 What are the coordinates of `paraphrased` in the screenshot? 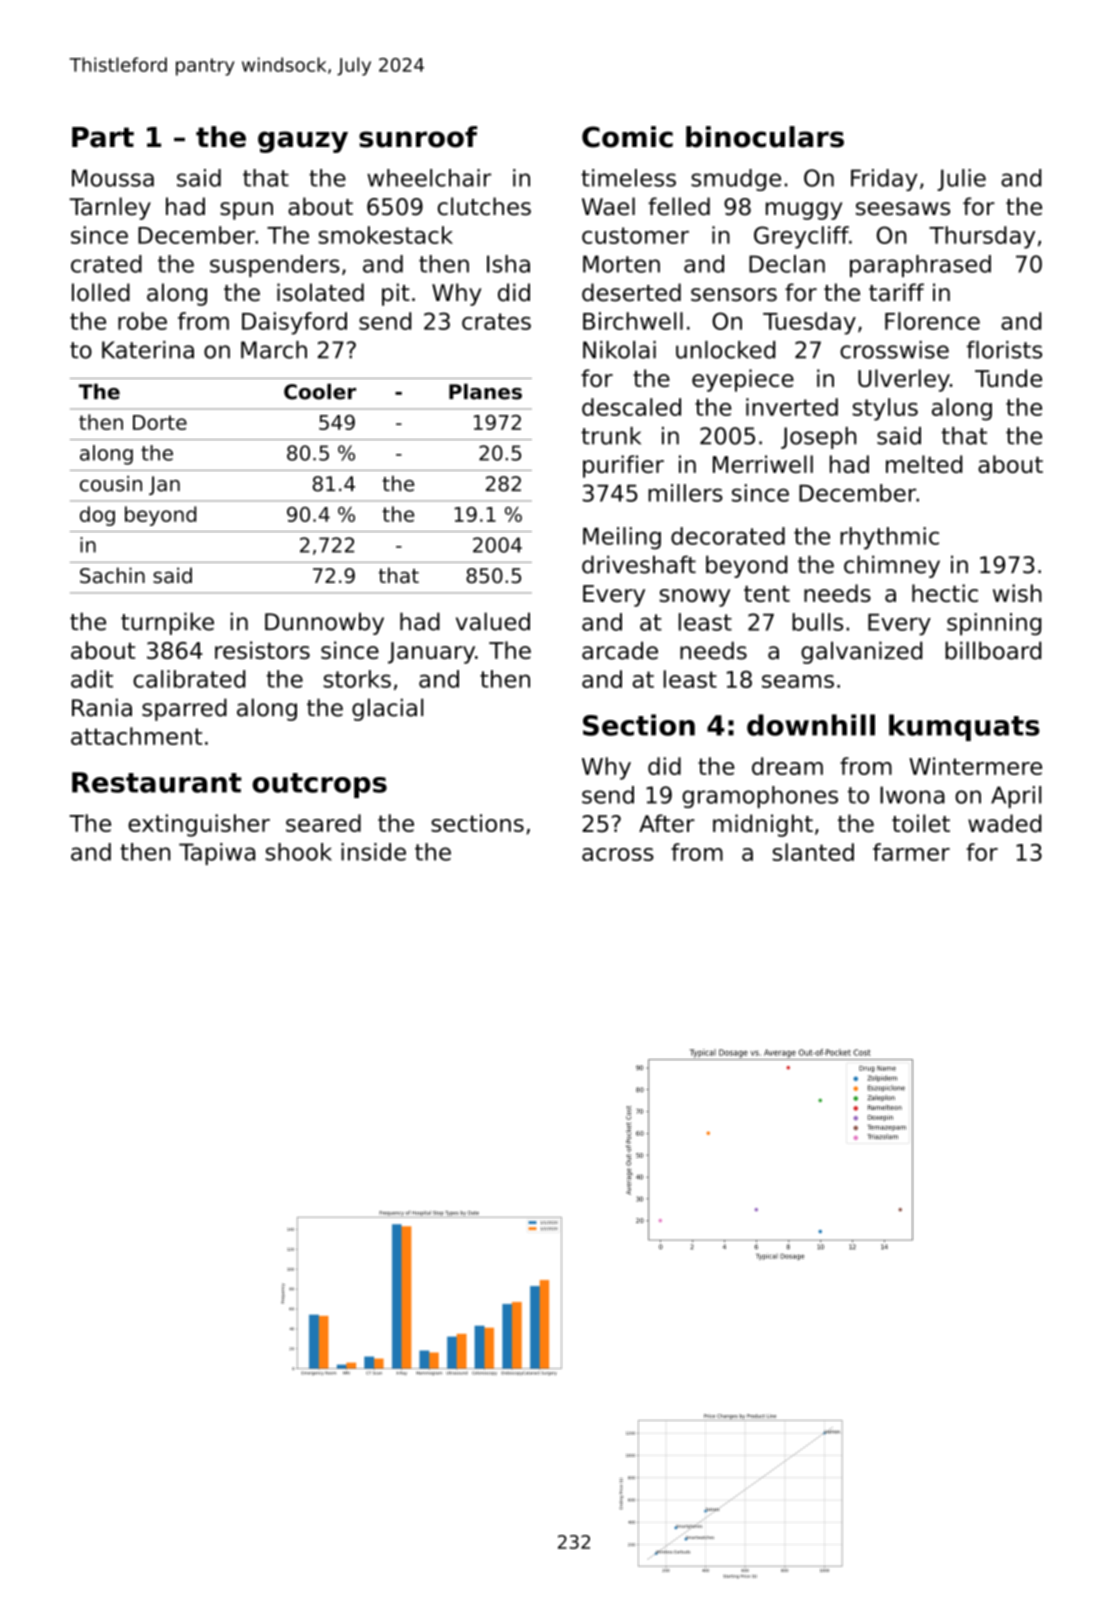 It's located at (920, 266).
